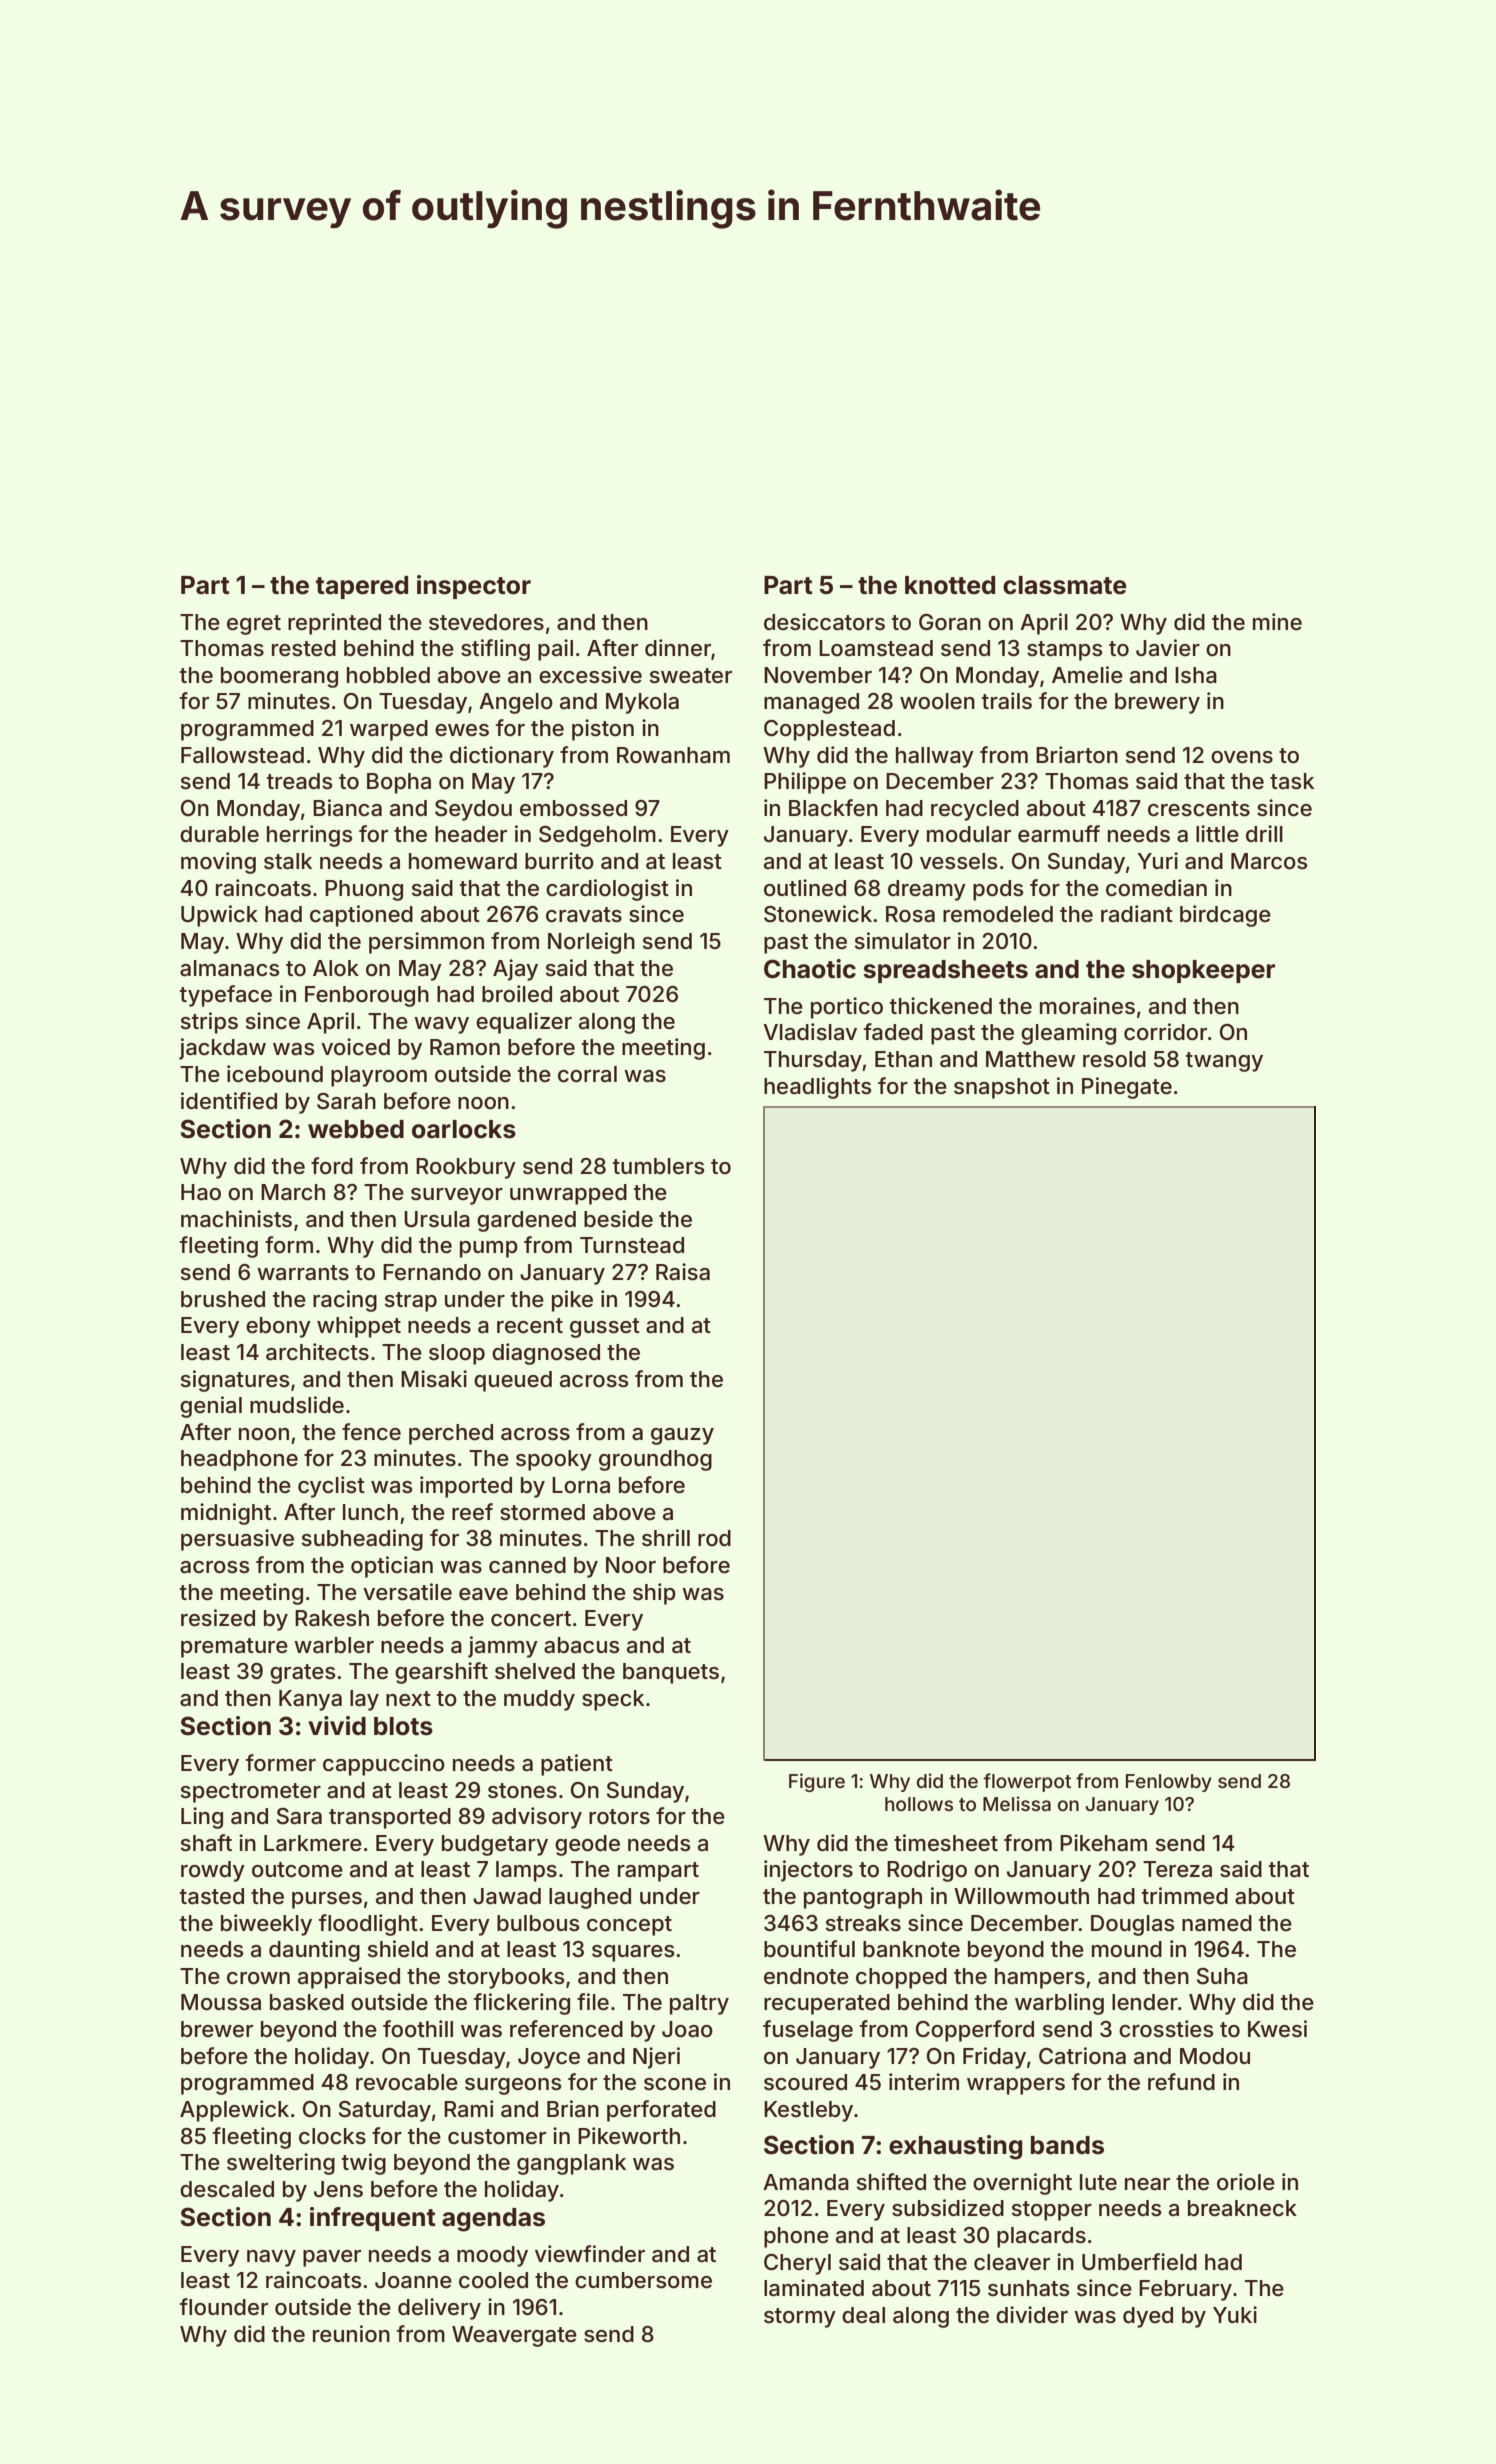  Describe the element at coordinates (891, 2182) in the document. I see `shifted` at that location.
